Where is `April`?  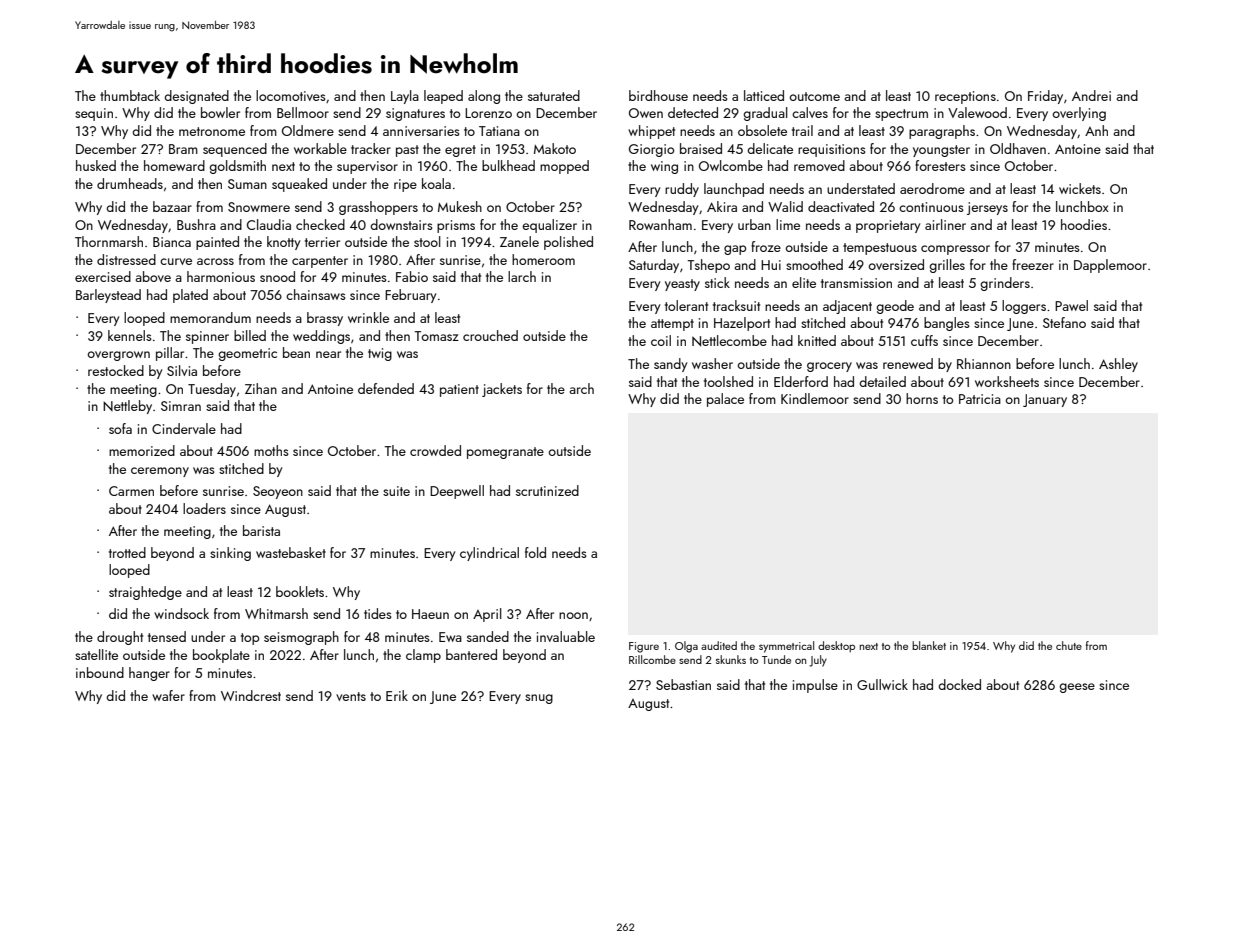 April is located at coordinates (487, 615).
